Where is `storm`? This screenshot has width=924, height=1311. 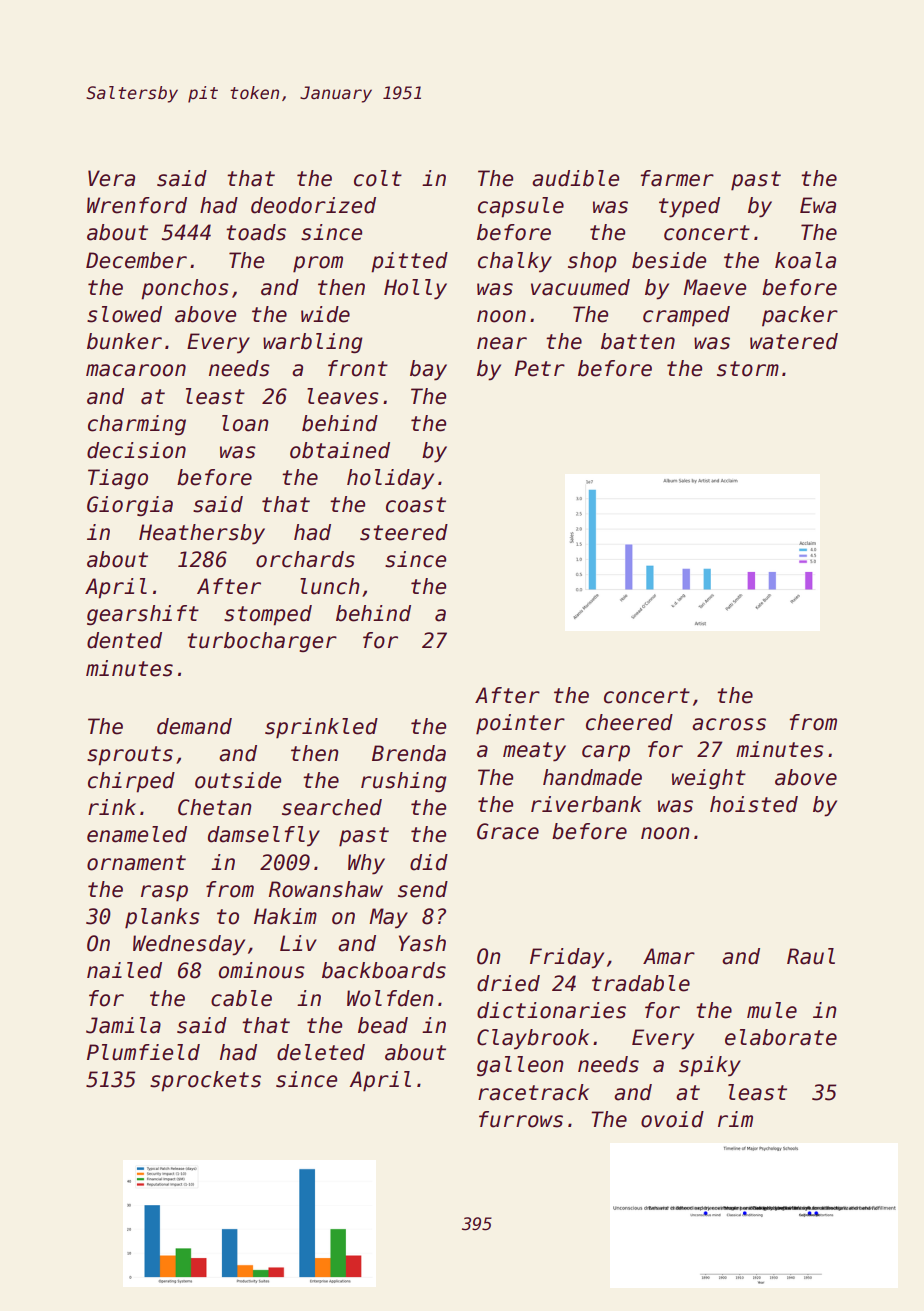
storm is located at coordinates (748, 369).
